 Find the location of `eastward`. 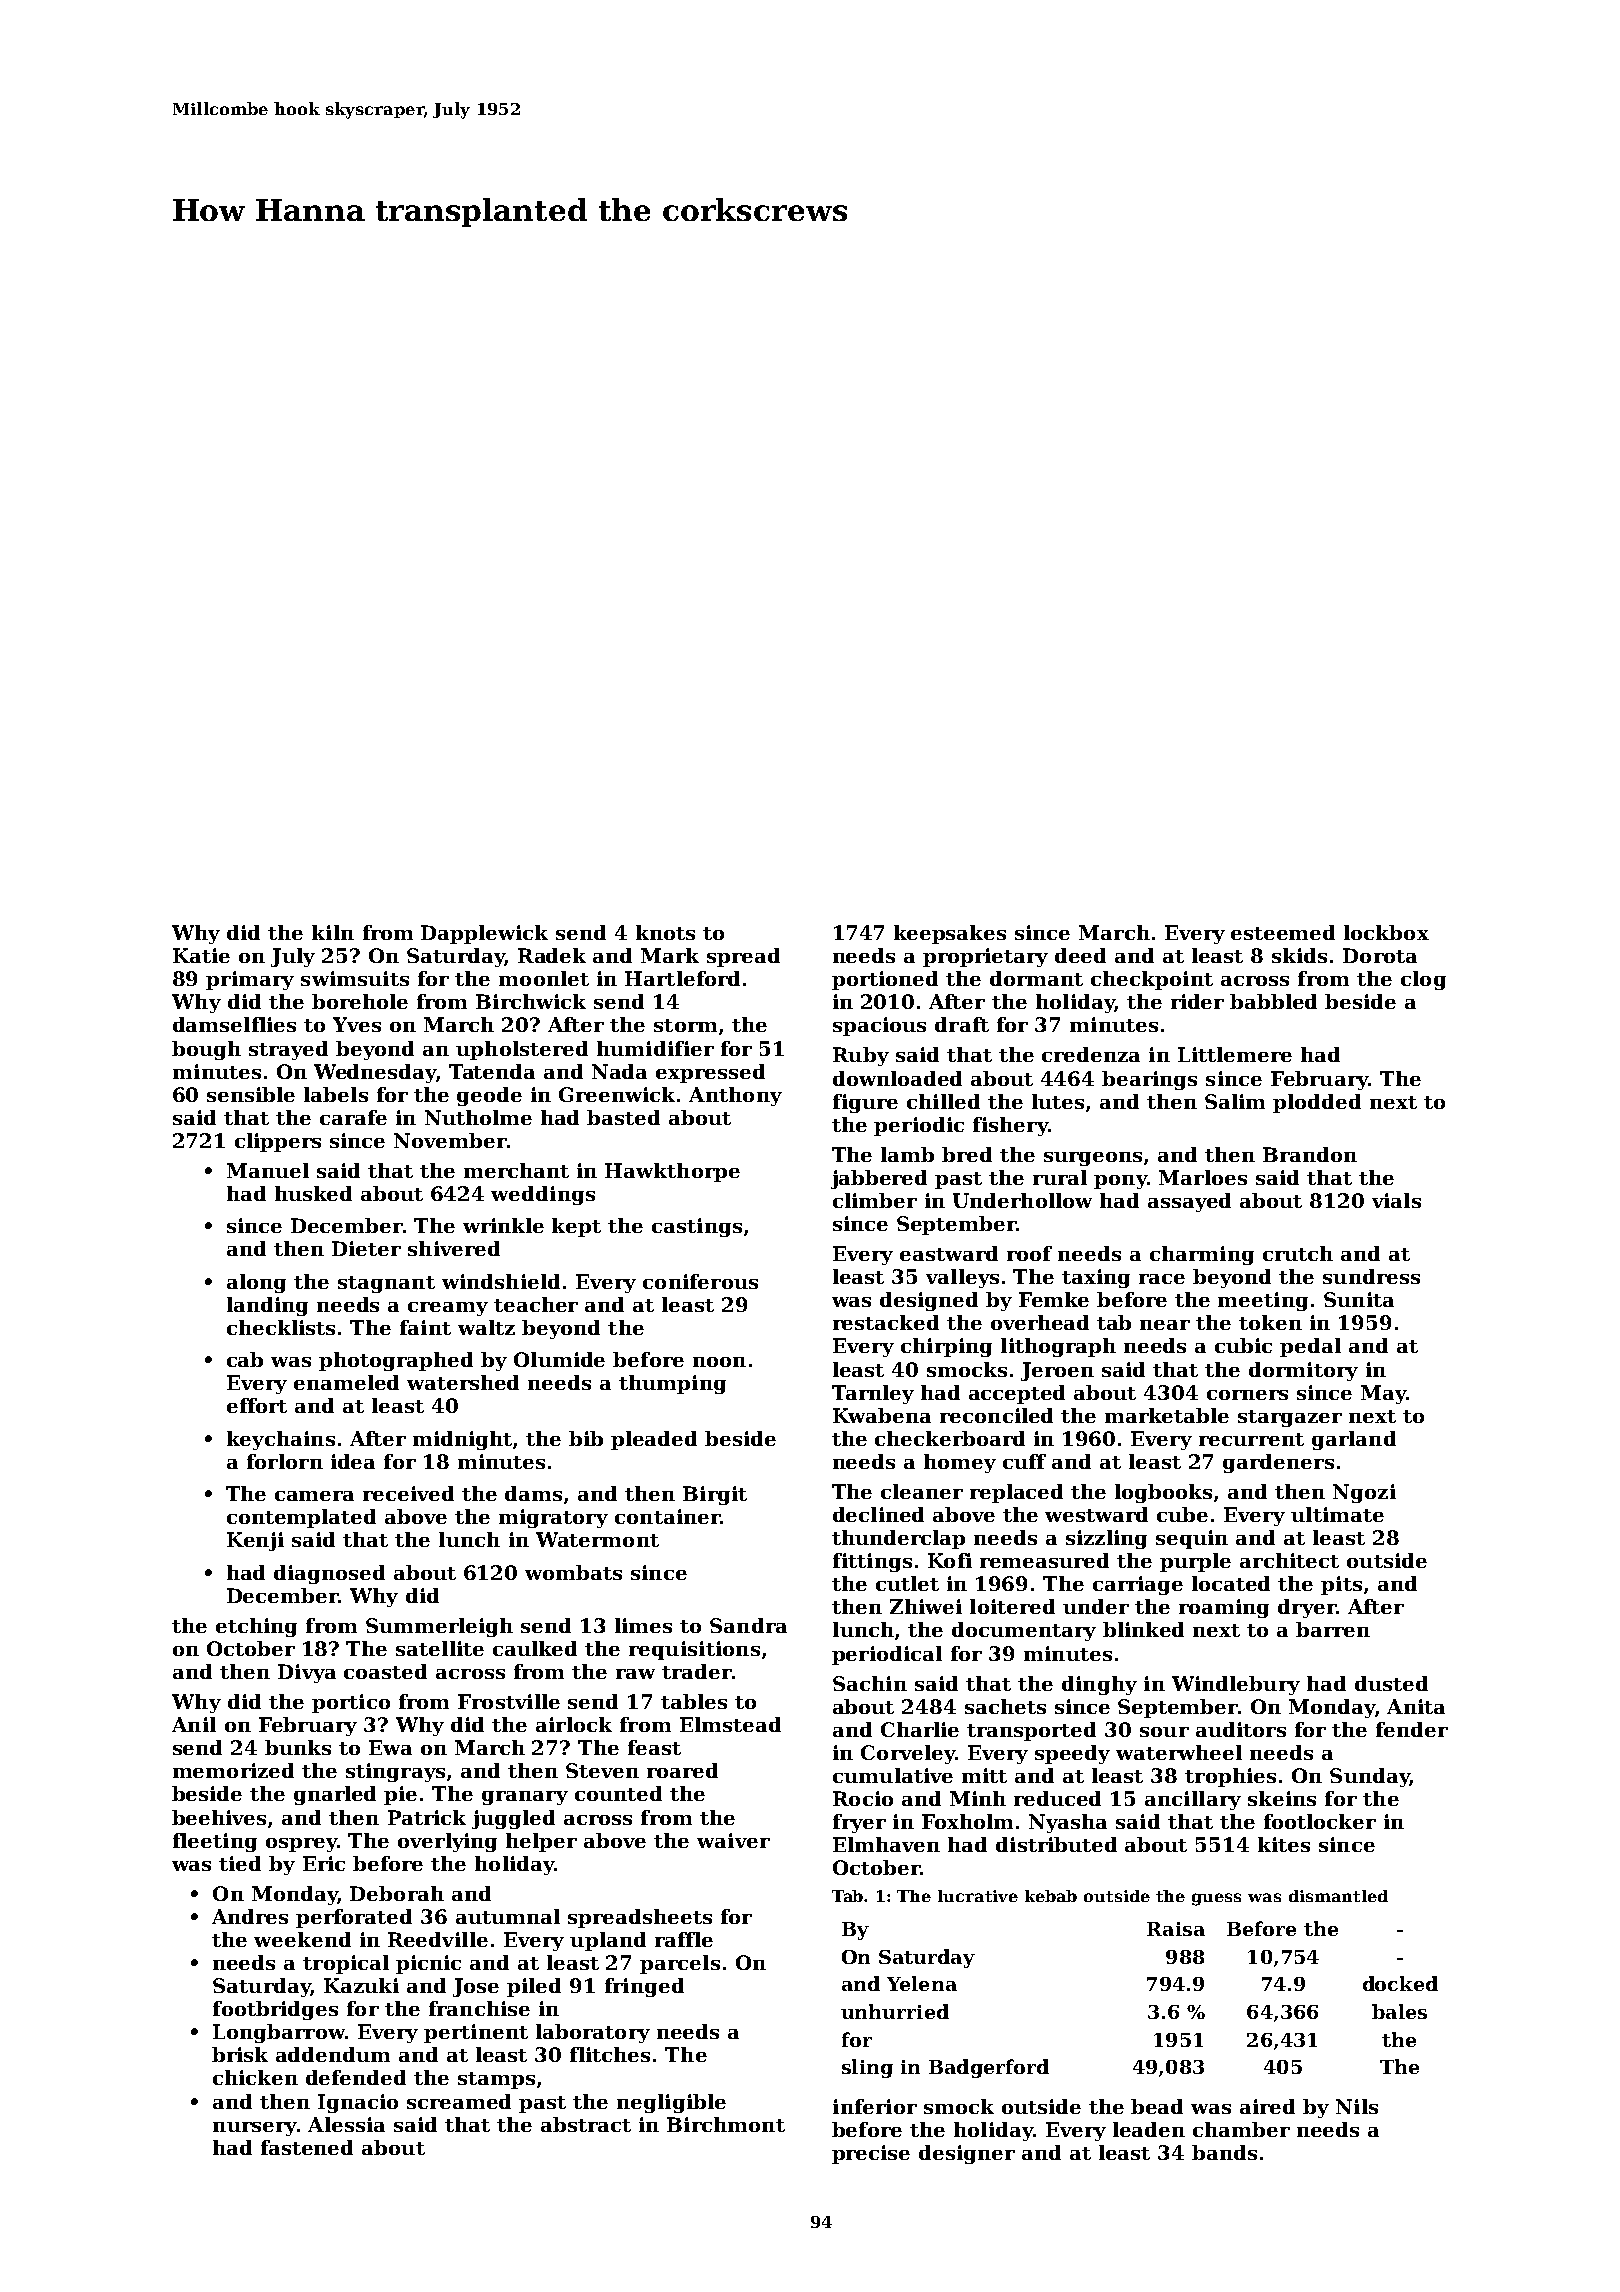

eastward is located at coordinates (949, 1253).
